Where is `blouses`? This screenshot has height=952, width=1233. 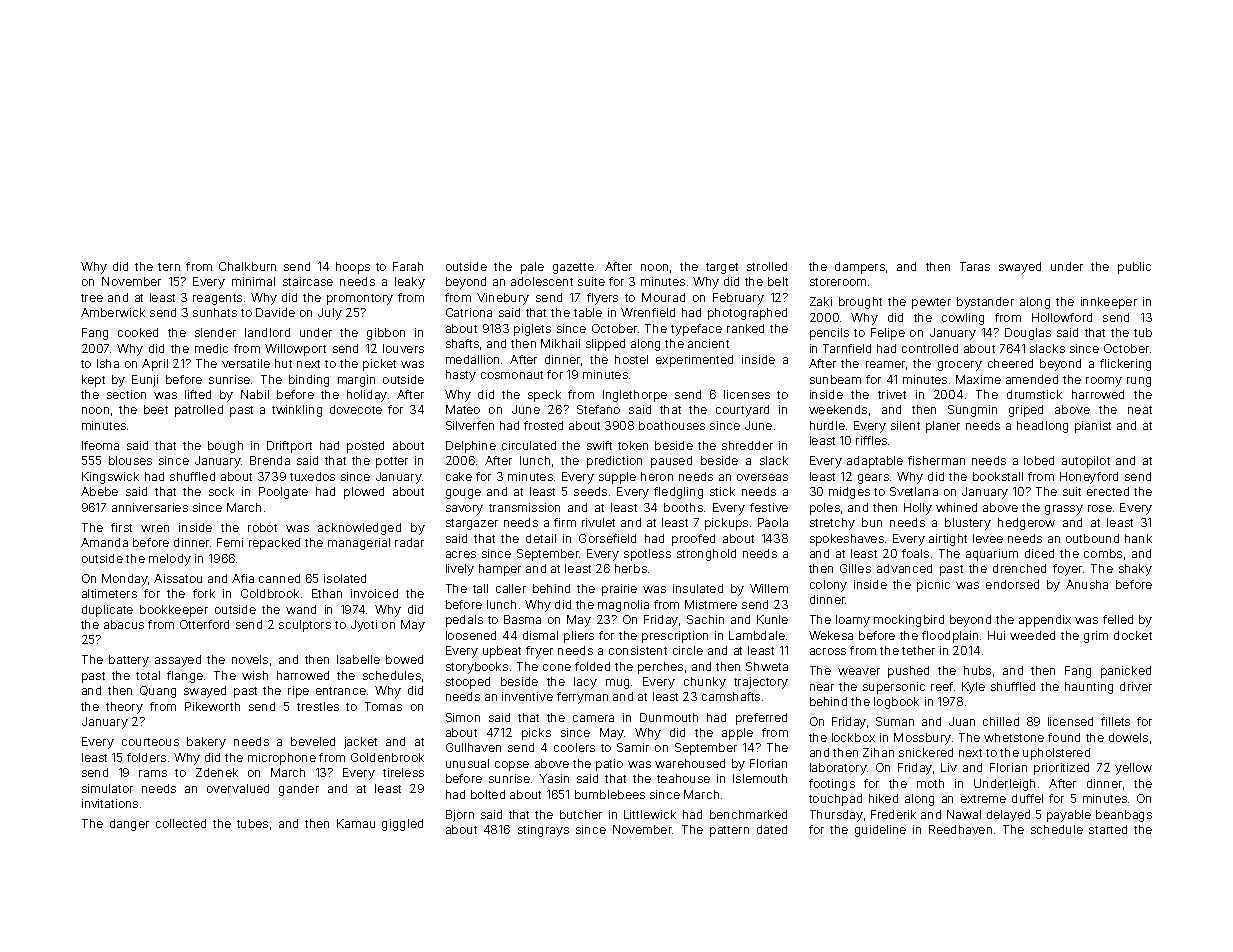 blouses is located at coordinates (130, 460).
